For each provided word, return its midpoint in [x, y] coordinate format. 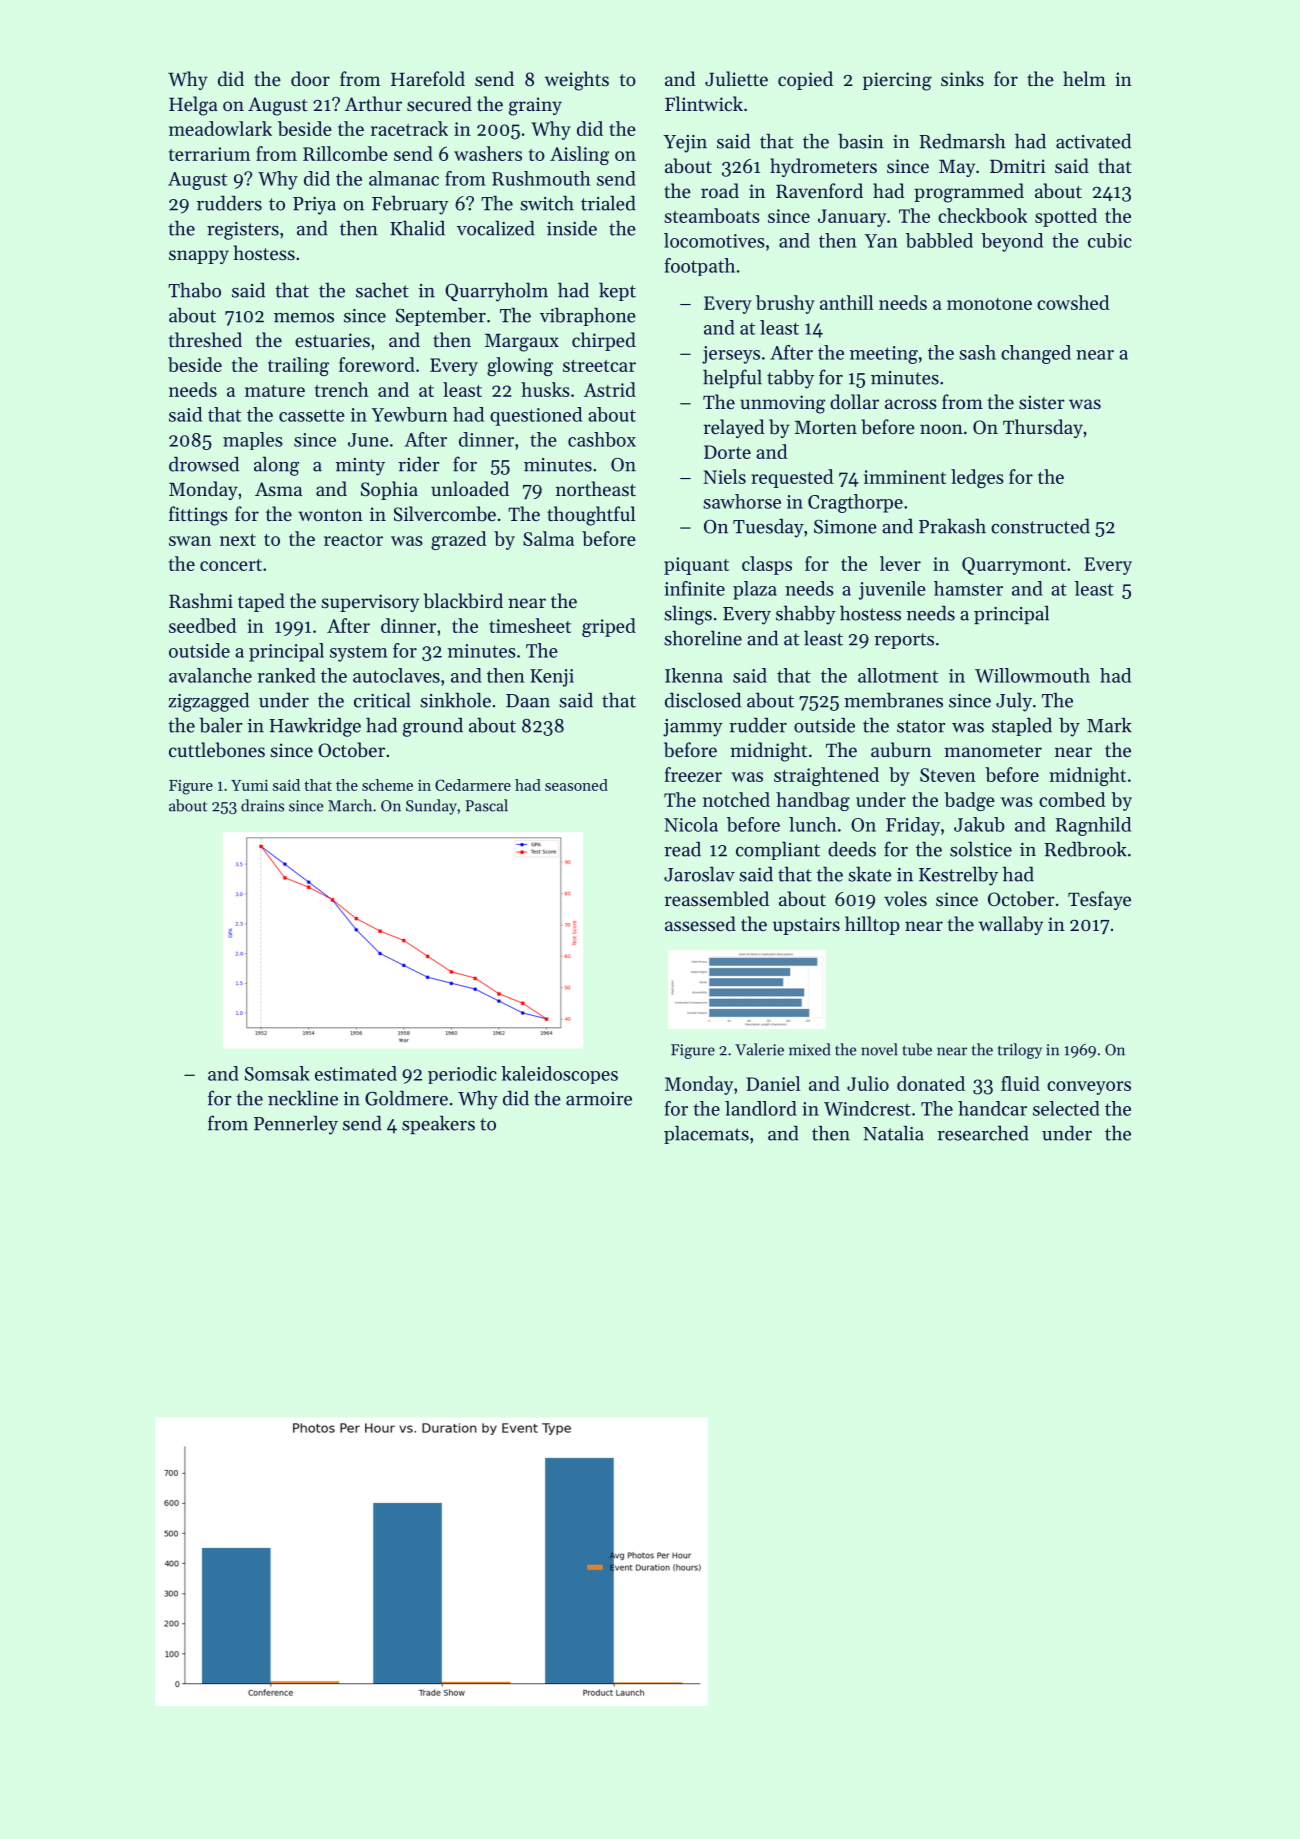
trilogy [1020, 1051]
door [310, 78]
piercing [897, 81]
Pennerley [296, 1125]
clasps [767, 565]
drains [262, 805]
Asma [278, 489]
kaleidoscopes [559, 1075]
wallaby [1011, 925]
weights [577, 81]
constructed [1040, 526]
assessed [700, 923]
